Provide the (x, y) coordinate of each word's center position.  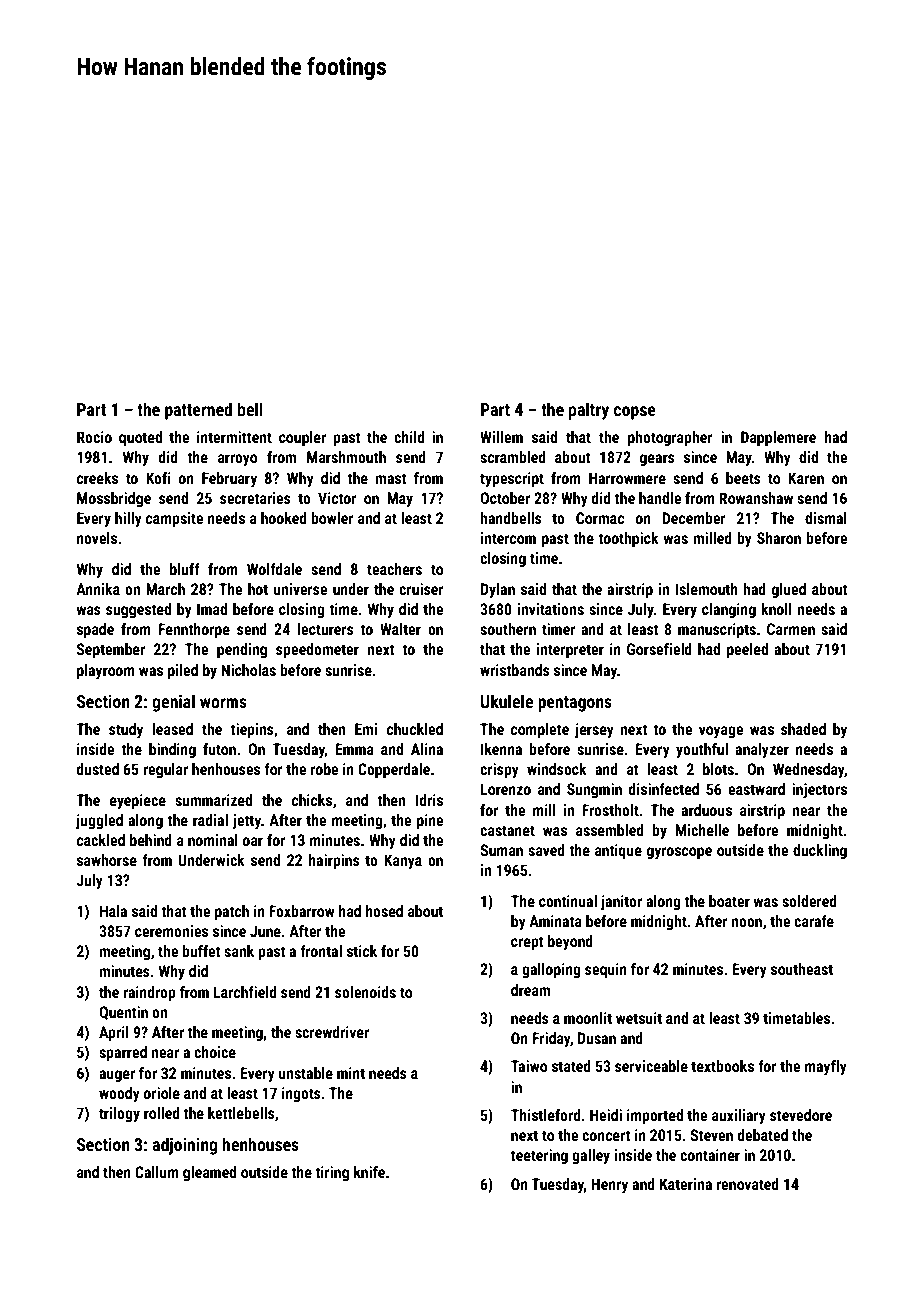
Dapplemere (778, 439)
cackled (101, 840)
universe (300, 589)
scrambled (513, 457)
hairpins (334, 862)
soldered (809, 901)
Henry (609, 1185)
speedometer (317, 651)
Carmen (791, 629)
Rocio (94, 437)
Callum (157, 1172)
